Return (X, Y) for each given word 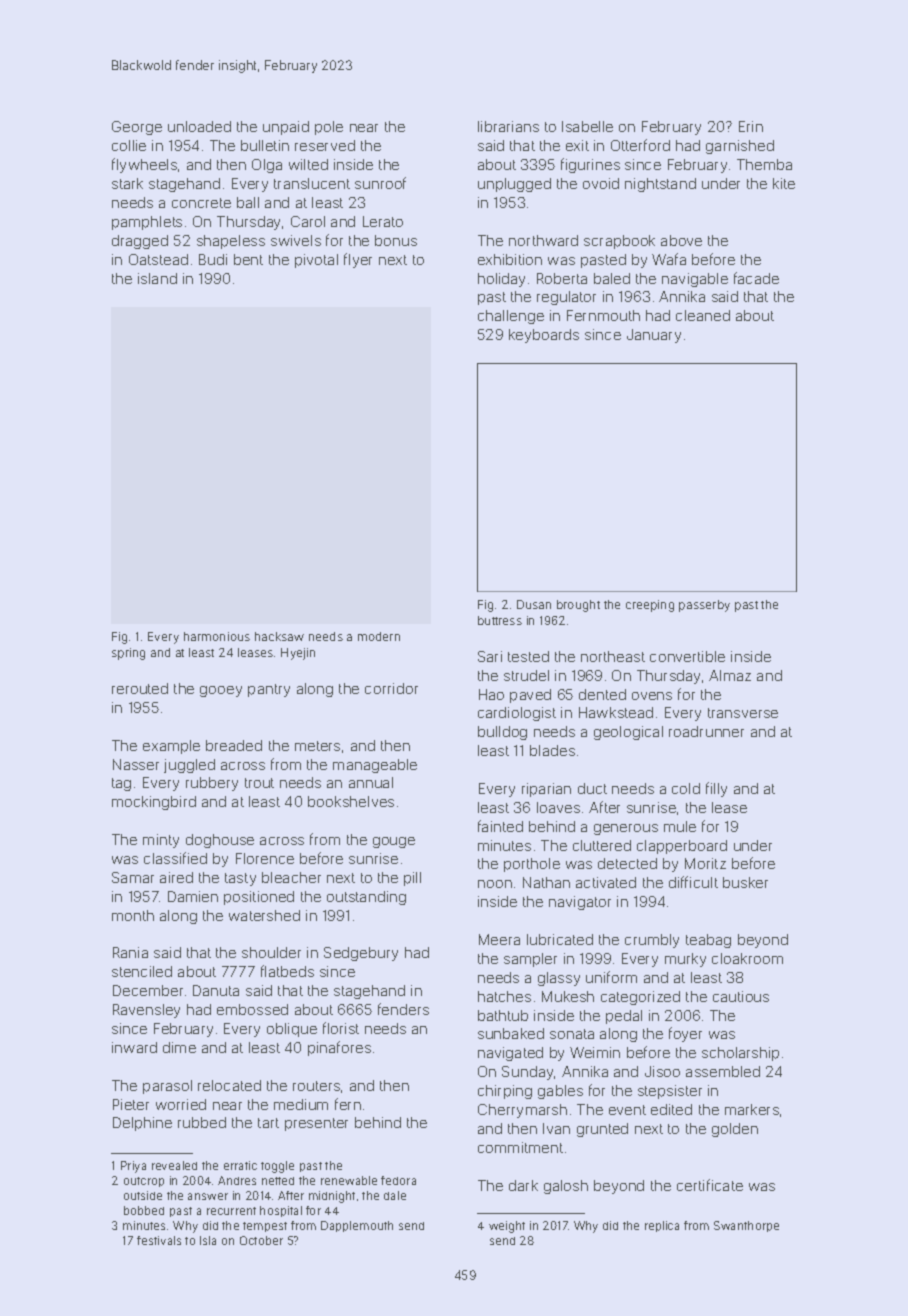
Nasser (136, 764)
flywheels (144, 165)
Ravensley (146, 1011)
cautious (741, 996)
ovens (652, 696)
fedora (398, 1180)
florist (341, 1028)
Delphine (142, 1124)
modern (379, 636)
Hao (491, 694)
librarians (508, 126)
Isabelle (587, 126)
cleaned (703, 315)
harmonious (217, 636)
